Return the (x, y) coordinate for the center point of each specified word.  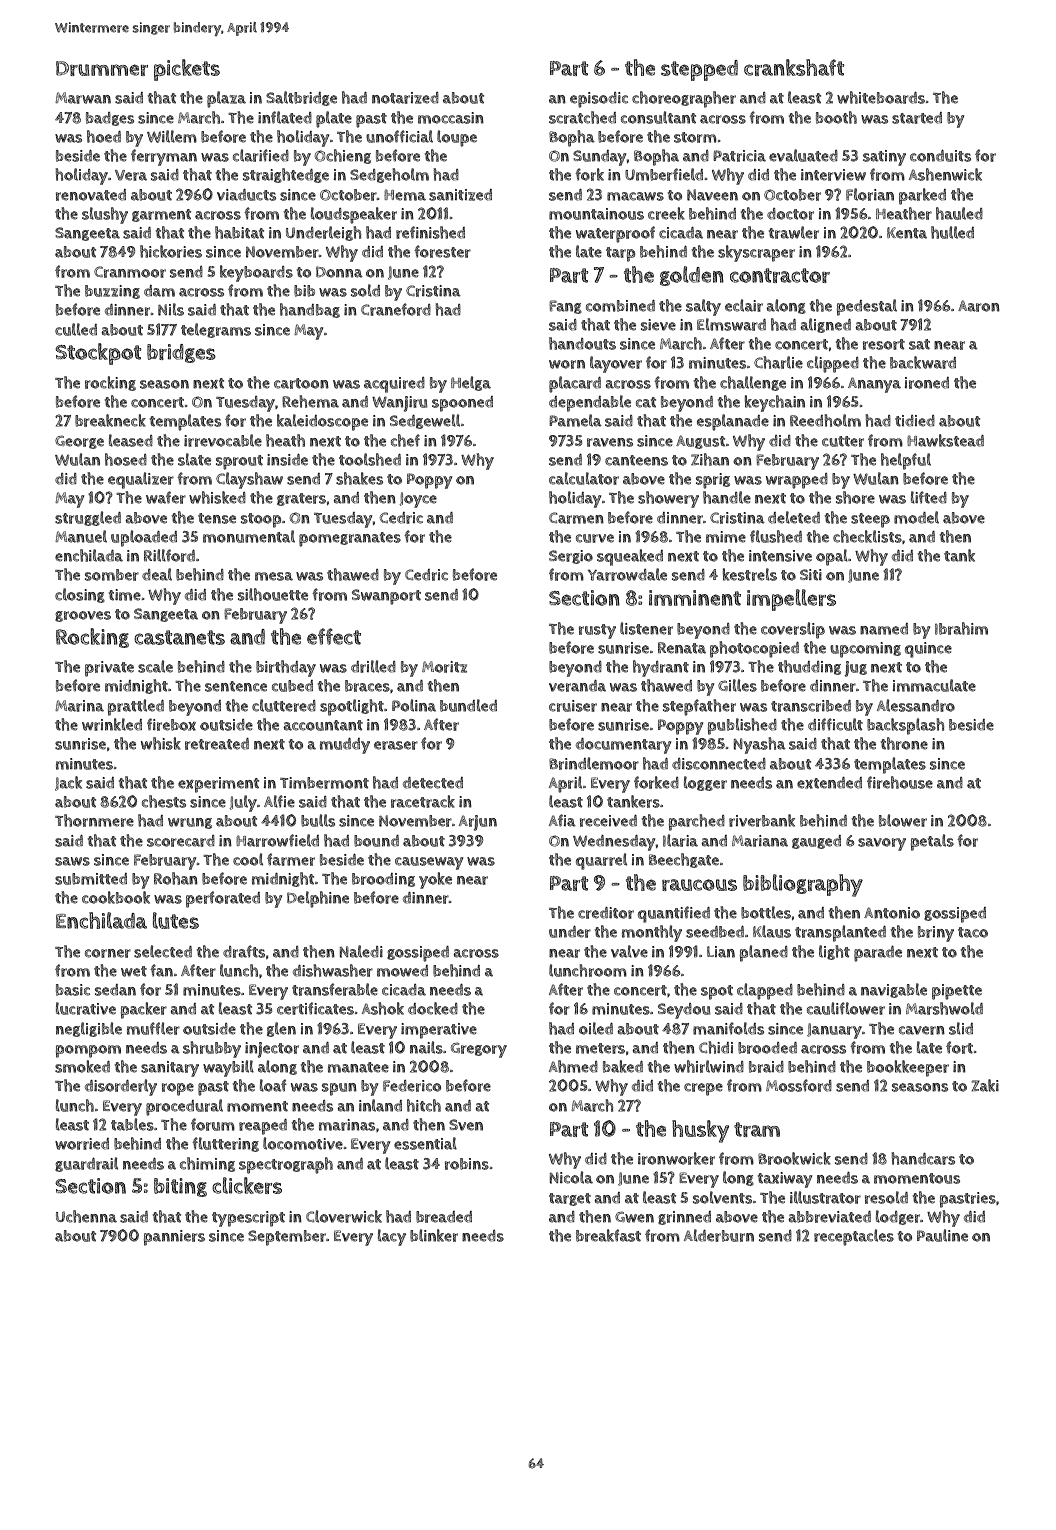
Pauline (942, 1235)
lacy (392, 1237)
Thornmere (94, 820)
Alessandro (916, 705)
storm (695, 137)
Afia (562, 820)
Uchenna (86, 1216)
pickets (187, 70)
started (917, 118)
